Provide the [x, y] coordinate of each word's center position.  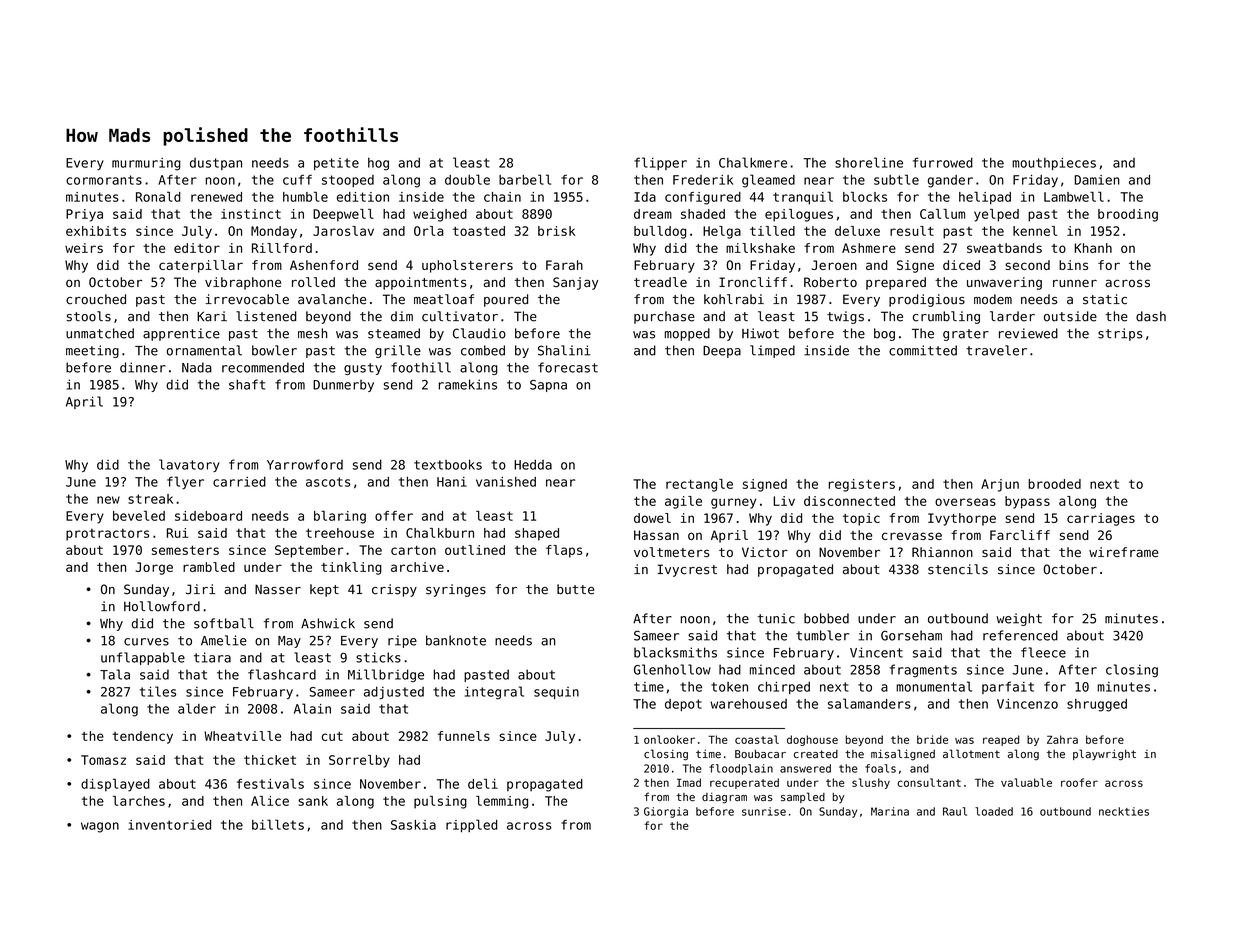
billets [278, 824]
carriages [1101, 519]
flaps [564, 551]
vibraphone [243, 283]
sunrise [764, 811]
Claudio [479, 333]
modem [993, 299]
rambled [209, 567]
